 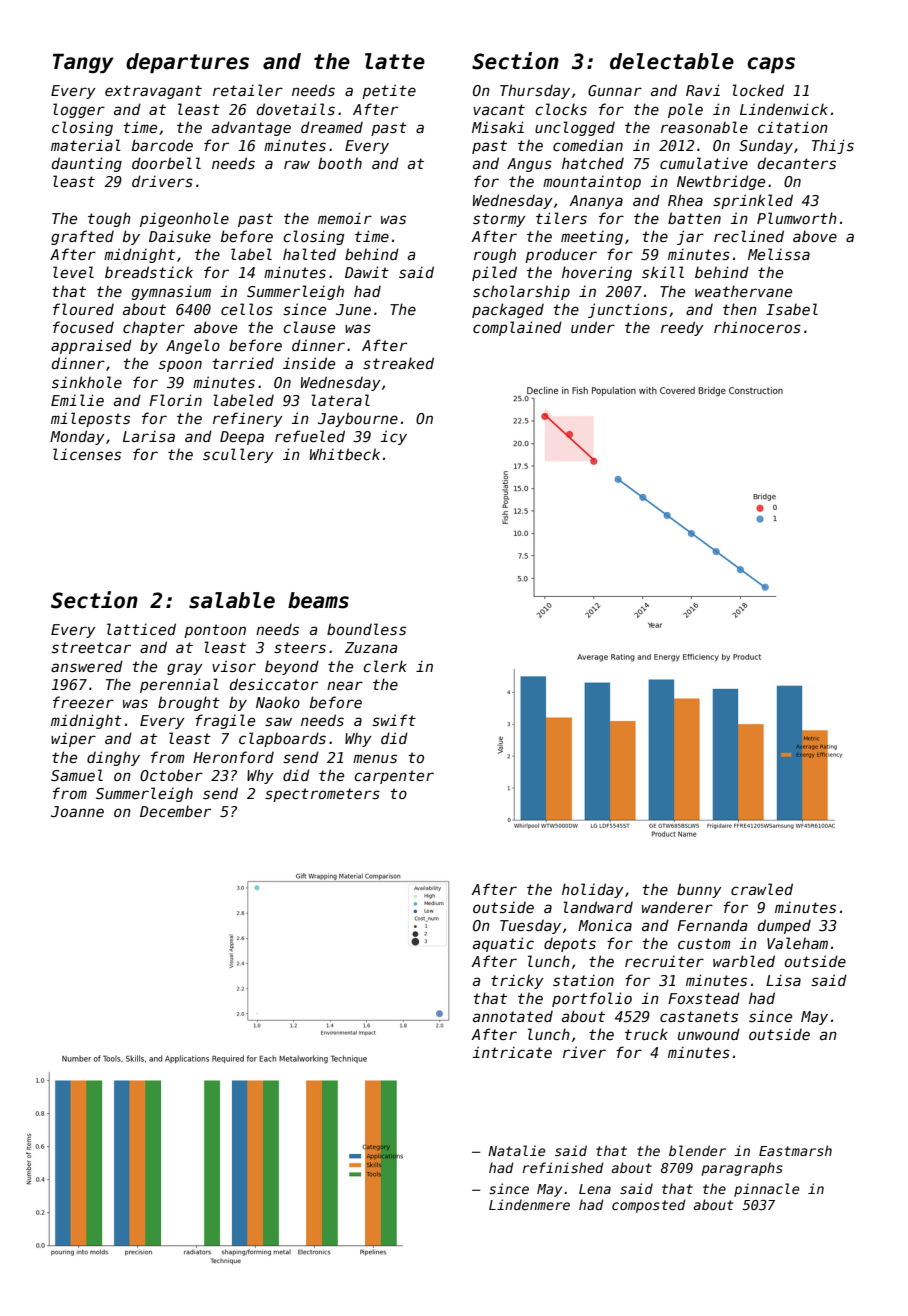 I want to click on tough, so click(x=109, y=219).
